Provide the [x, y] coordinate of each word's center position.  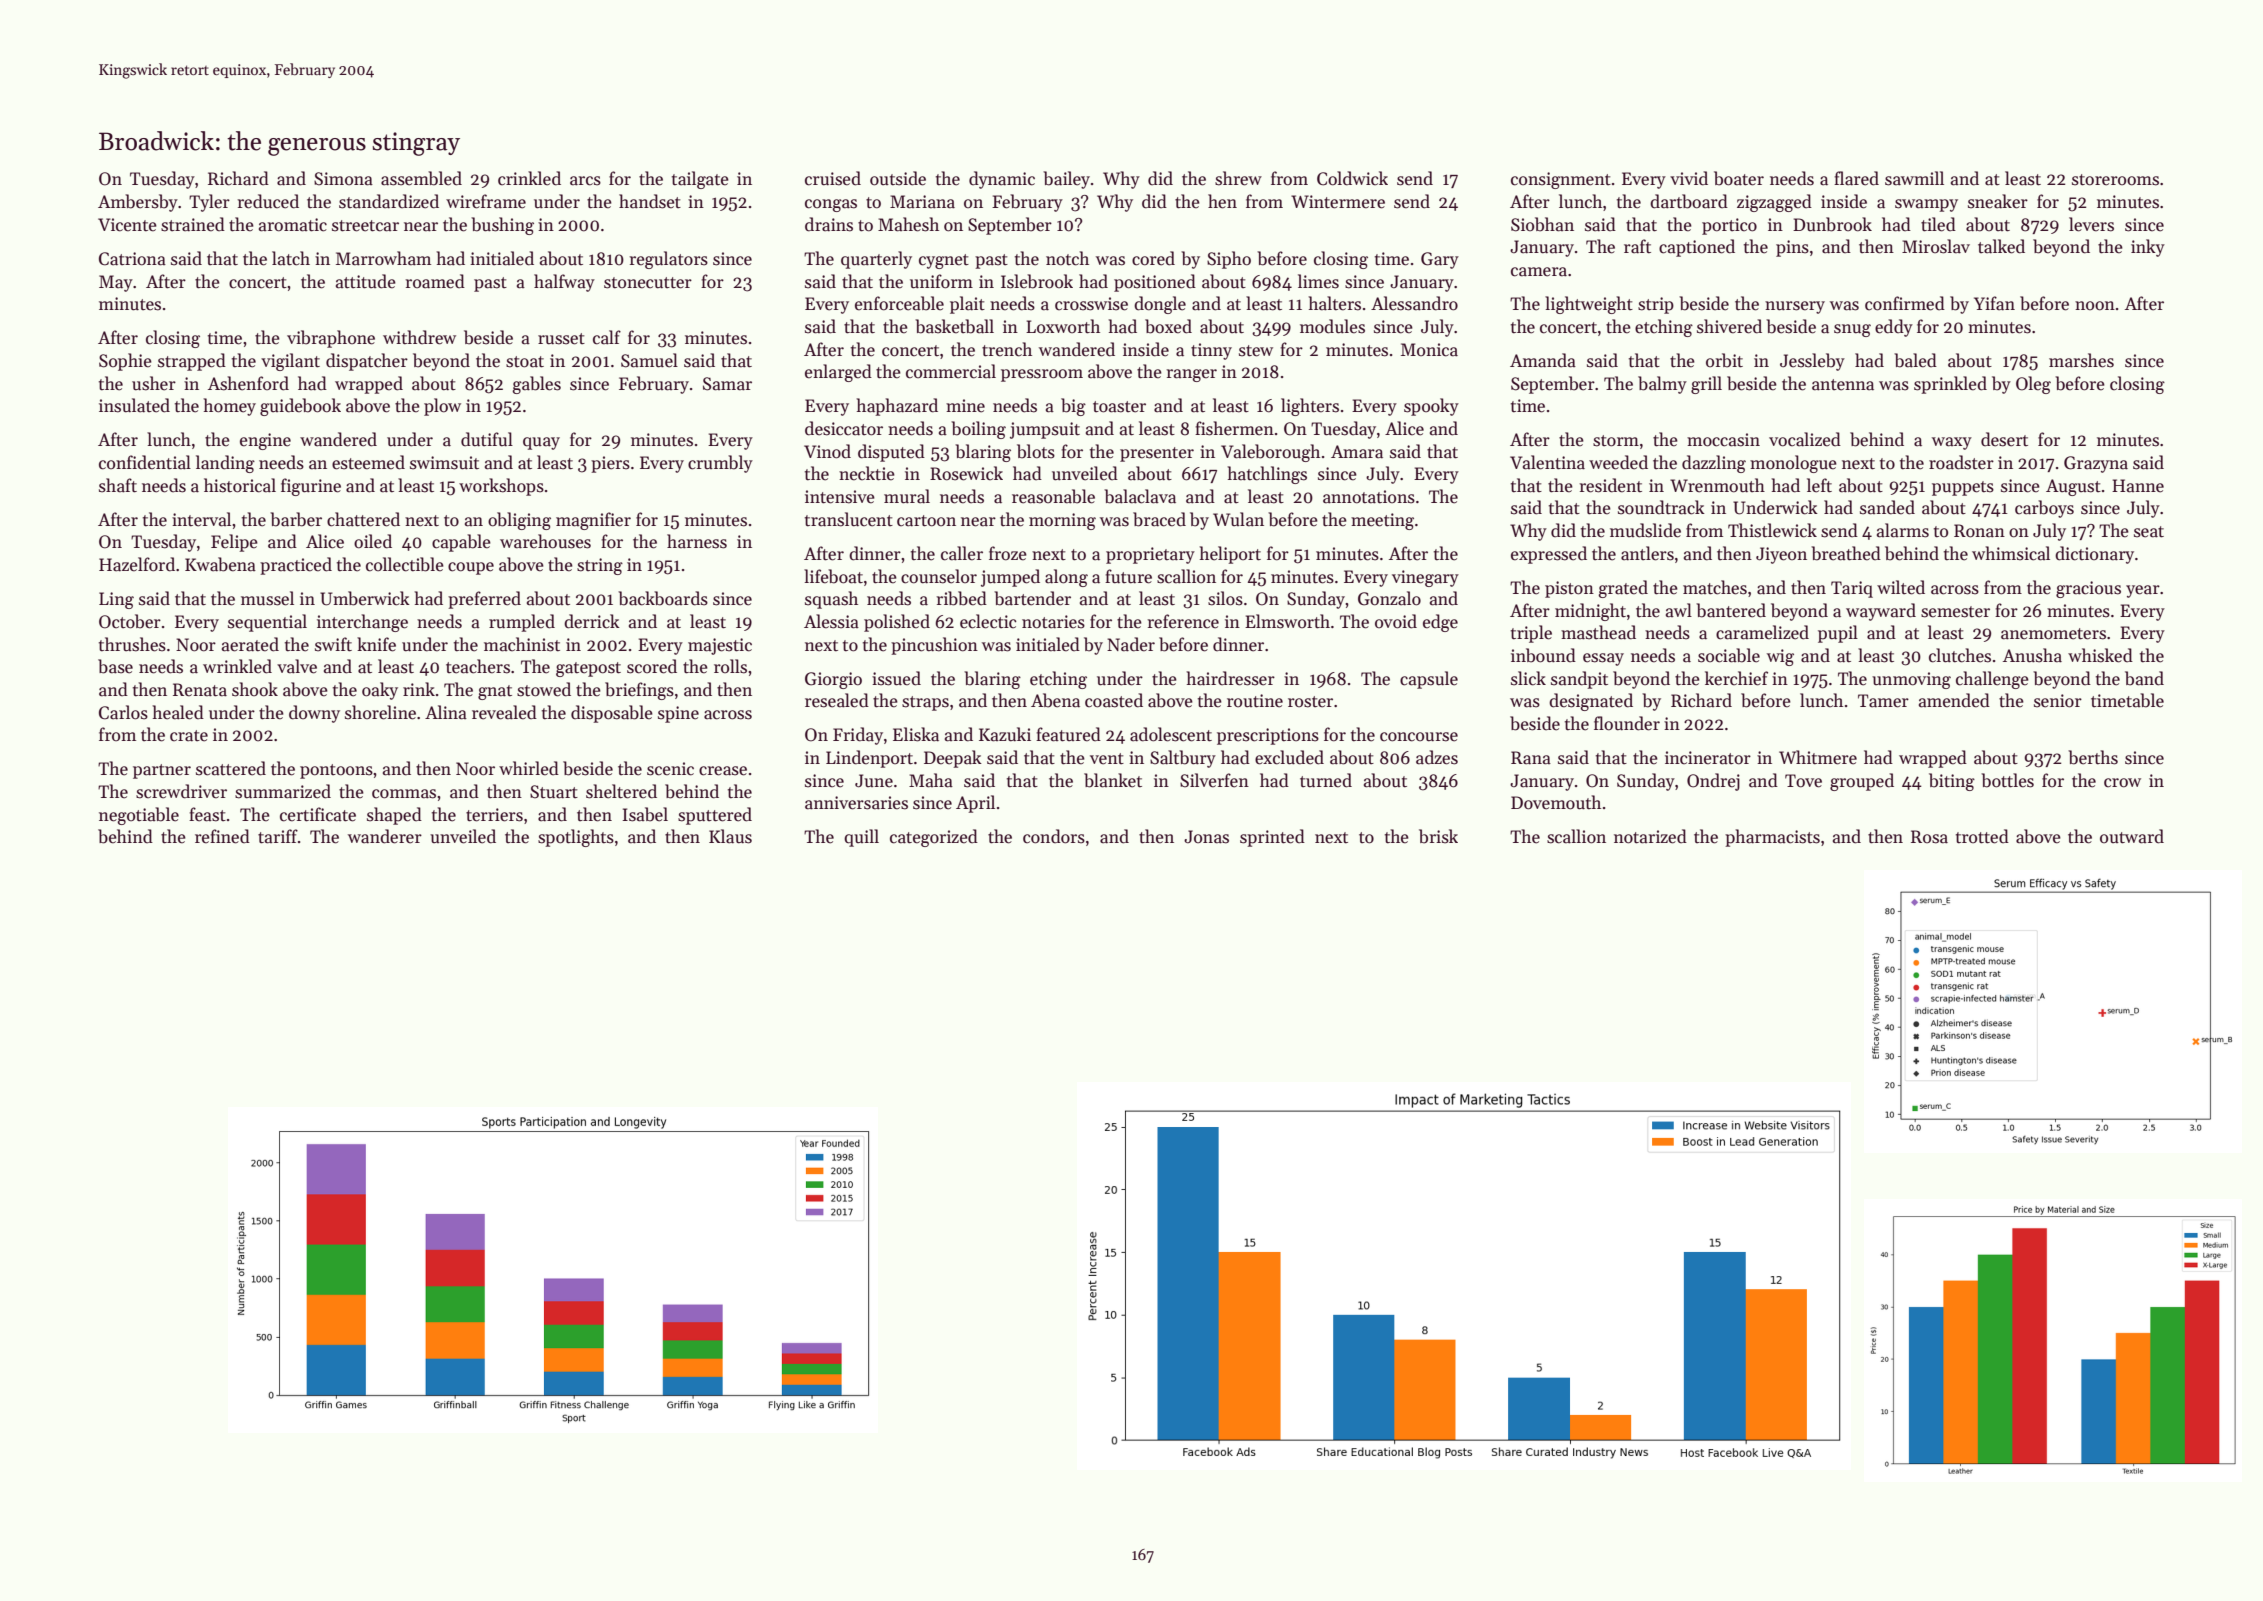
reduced [268, 201]
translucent [849, 519]
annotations [1369, 497]
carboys [2044, 509]
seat [2149, 532]
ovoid [1396, 621]
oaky [380, 691]
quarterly [876, 260]
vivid [1689, 178]
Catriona [132, 259]
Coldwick [1352, 178]
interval [201, 519]
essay [1603, 659]
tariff [278, 836]
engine [265, 441]
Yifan [1994, 303]
